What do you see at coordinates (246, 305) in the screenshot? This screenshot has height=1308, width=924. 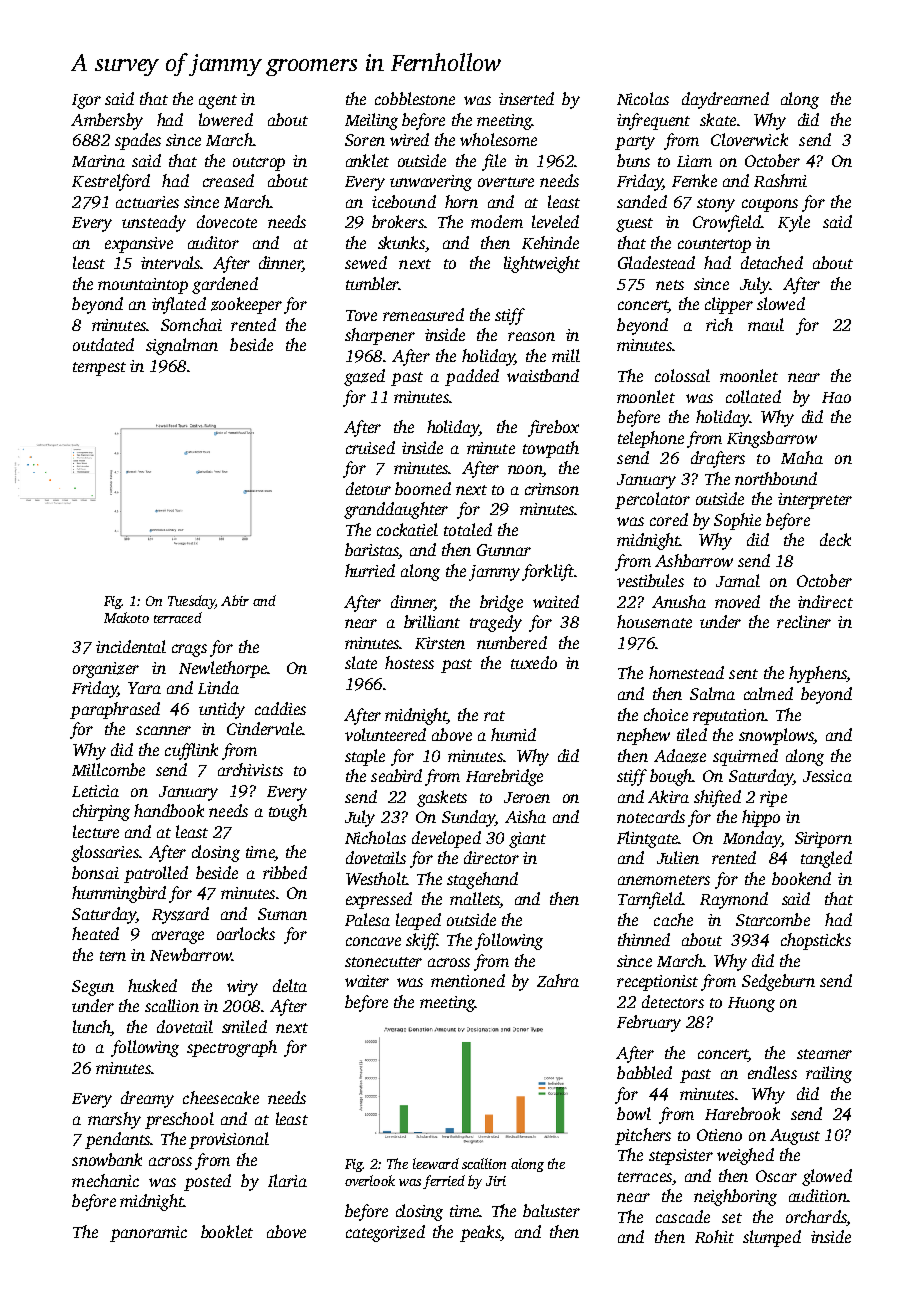 I see `zookeeper` at bounding box center [246, 305].
